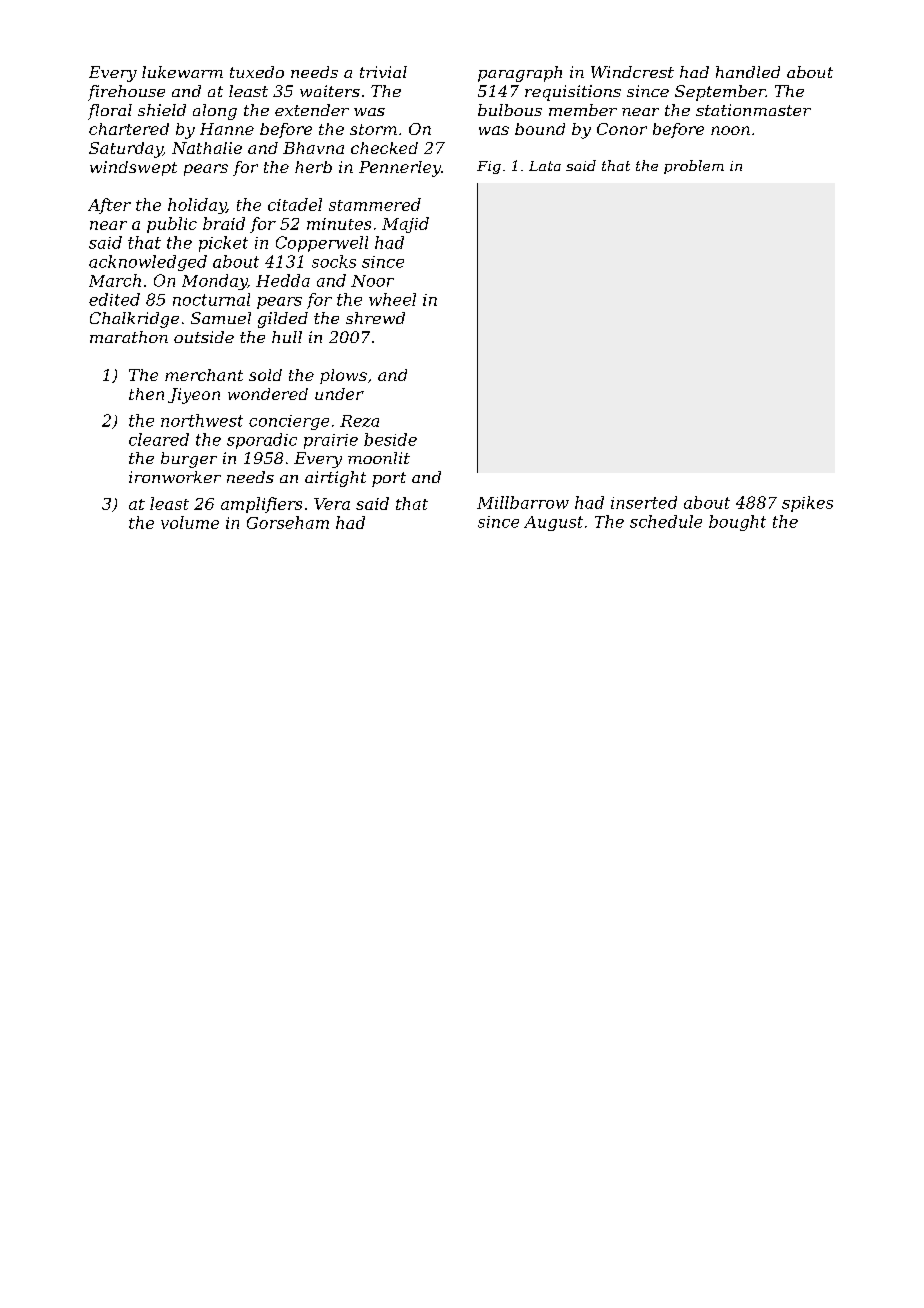  I want to click on under, so click(339, 394).
